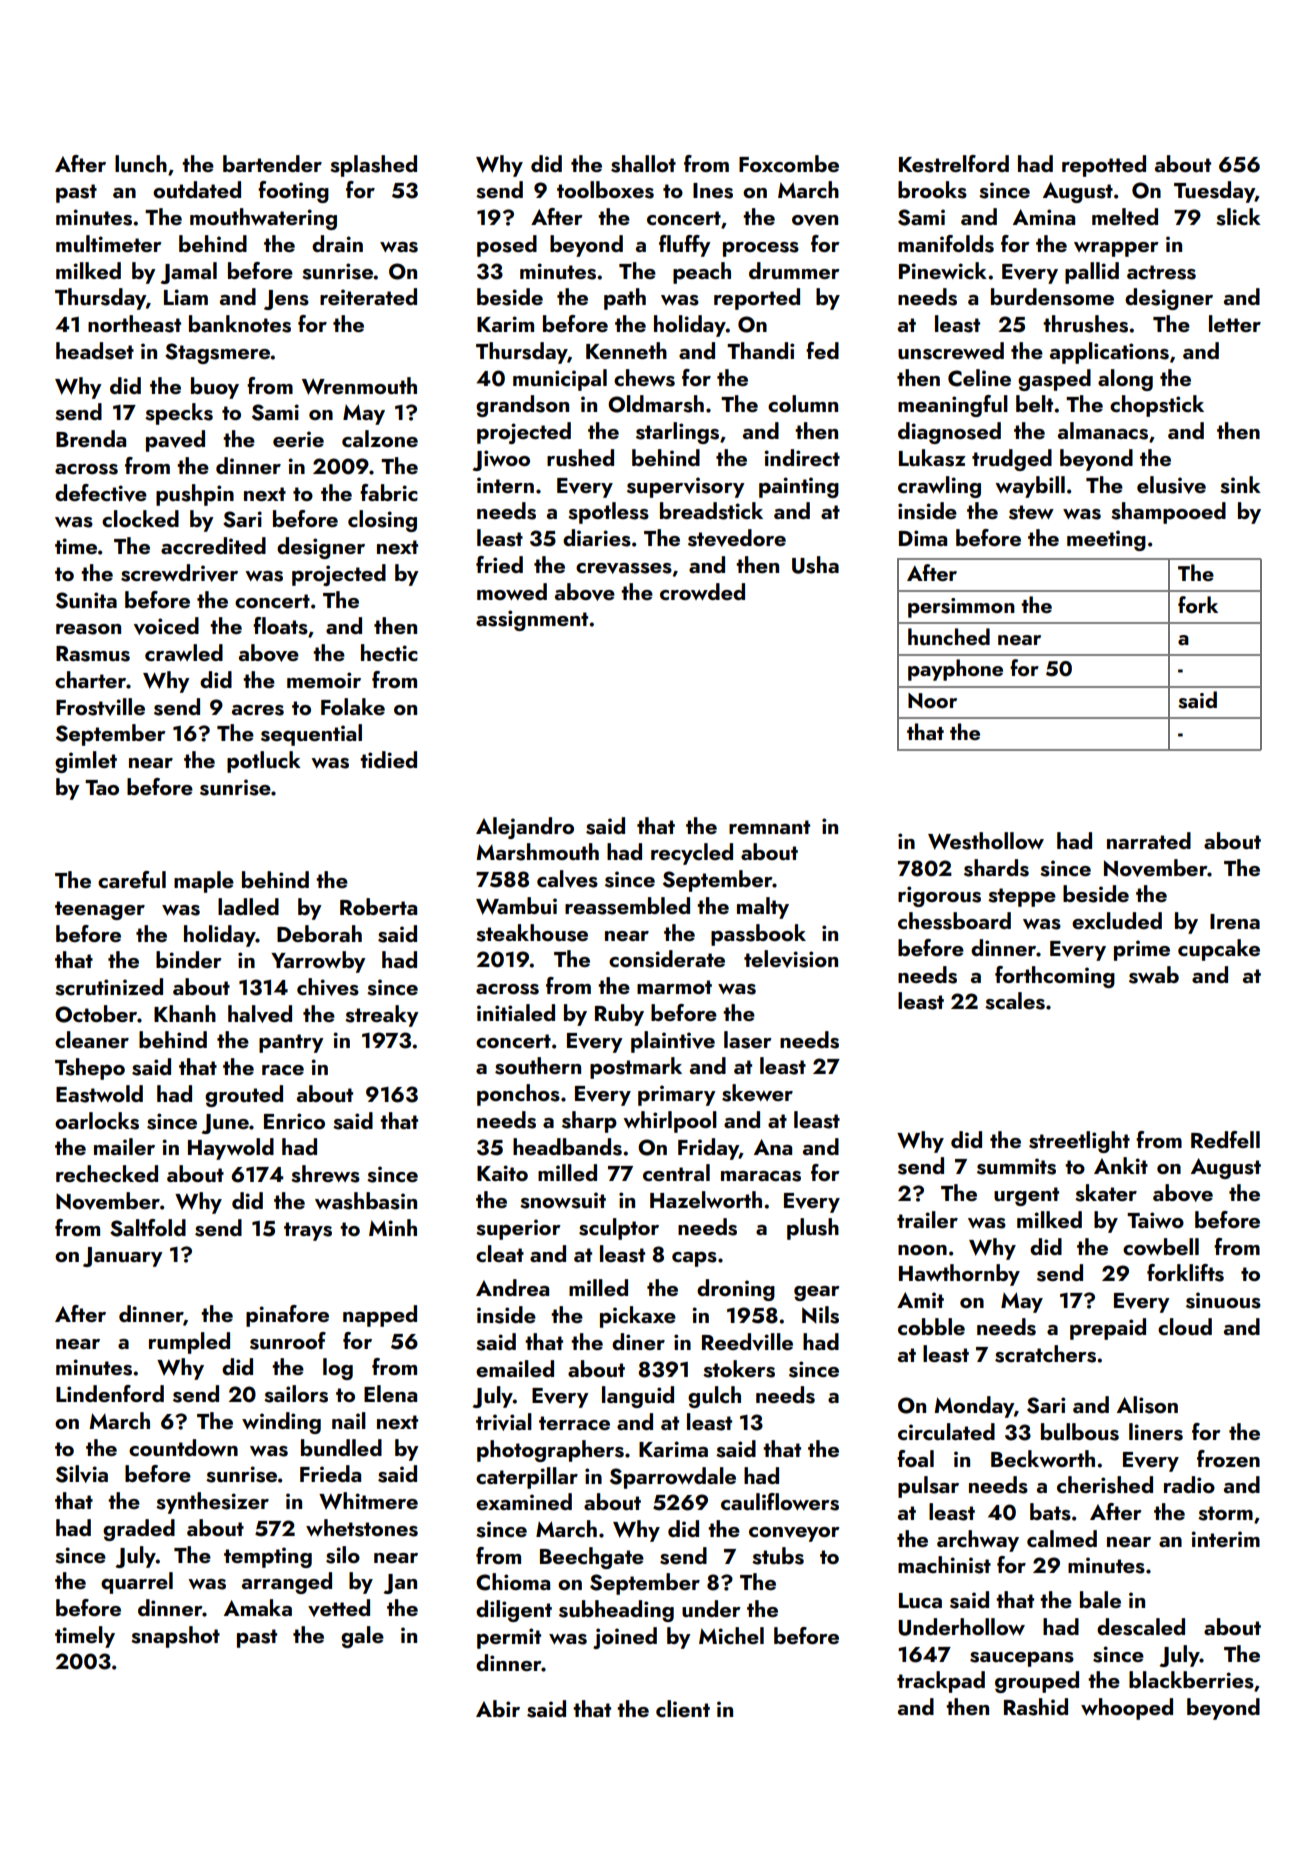 Image resolution: width=1316 pixels, height=1862 pixels. I want to click on Rasmus, so click(93, 654).
